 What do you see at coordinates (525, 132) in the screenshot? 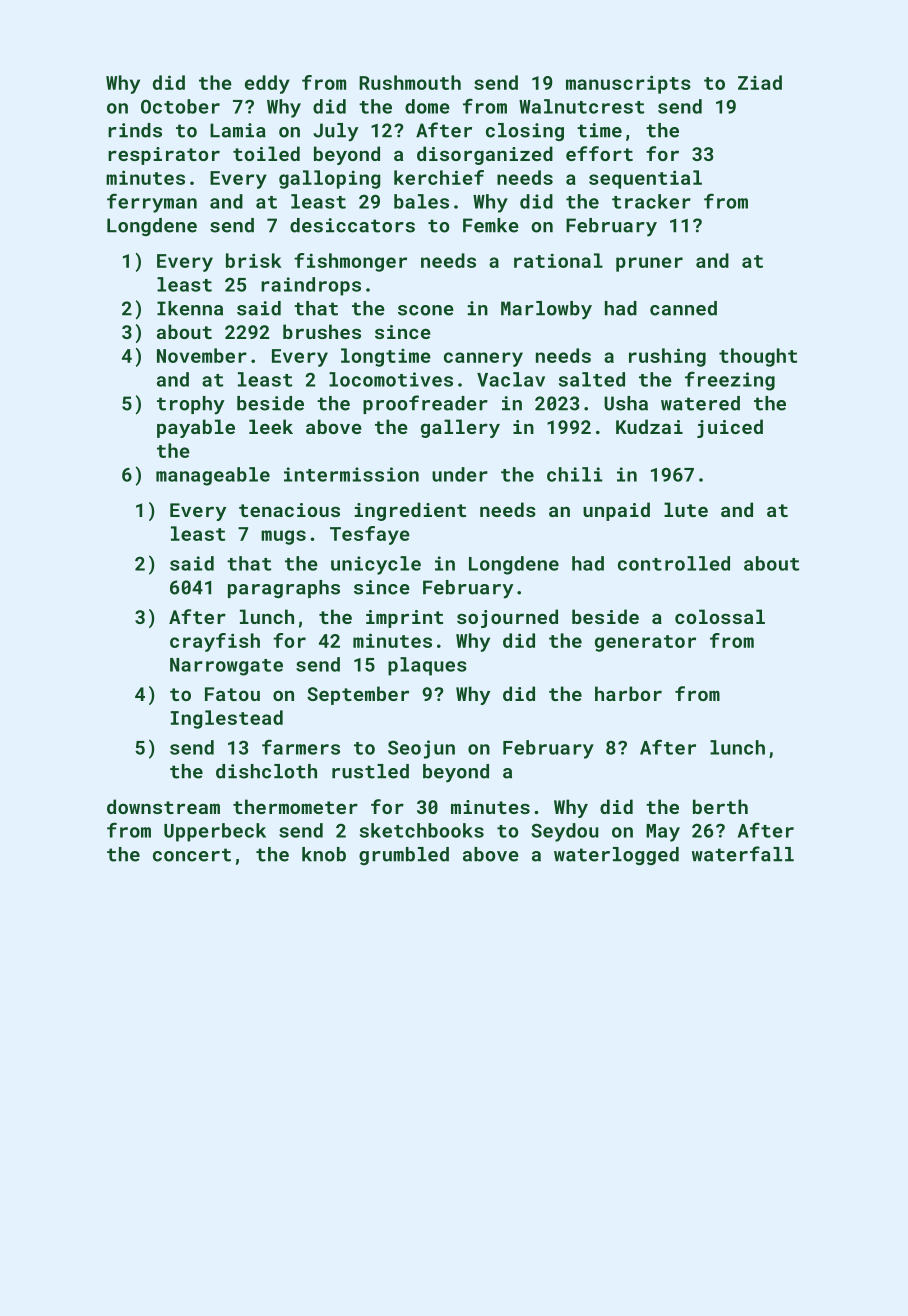
I see `closing` at bounding box center [525, 132].
